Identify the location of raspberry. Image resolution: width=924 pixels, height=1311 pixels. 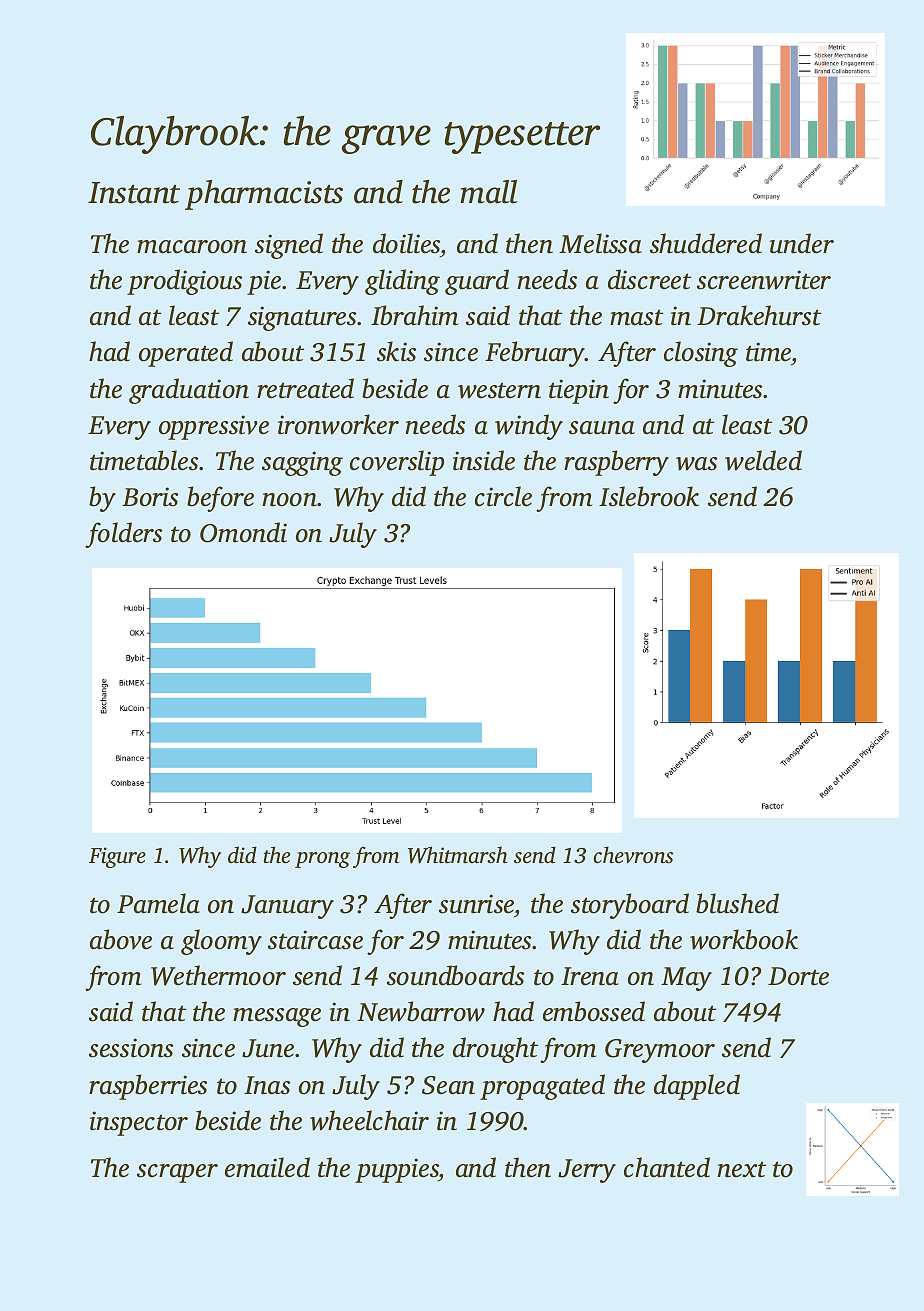
(616, 463).
